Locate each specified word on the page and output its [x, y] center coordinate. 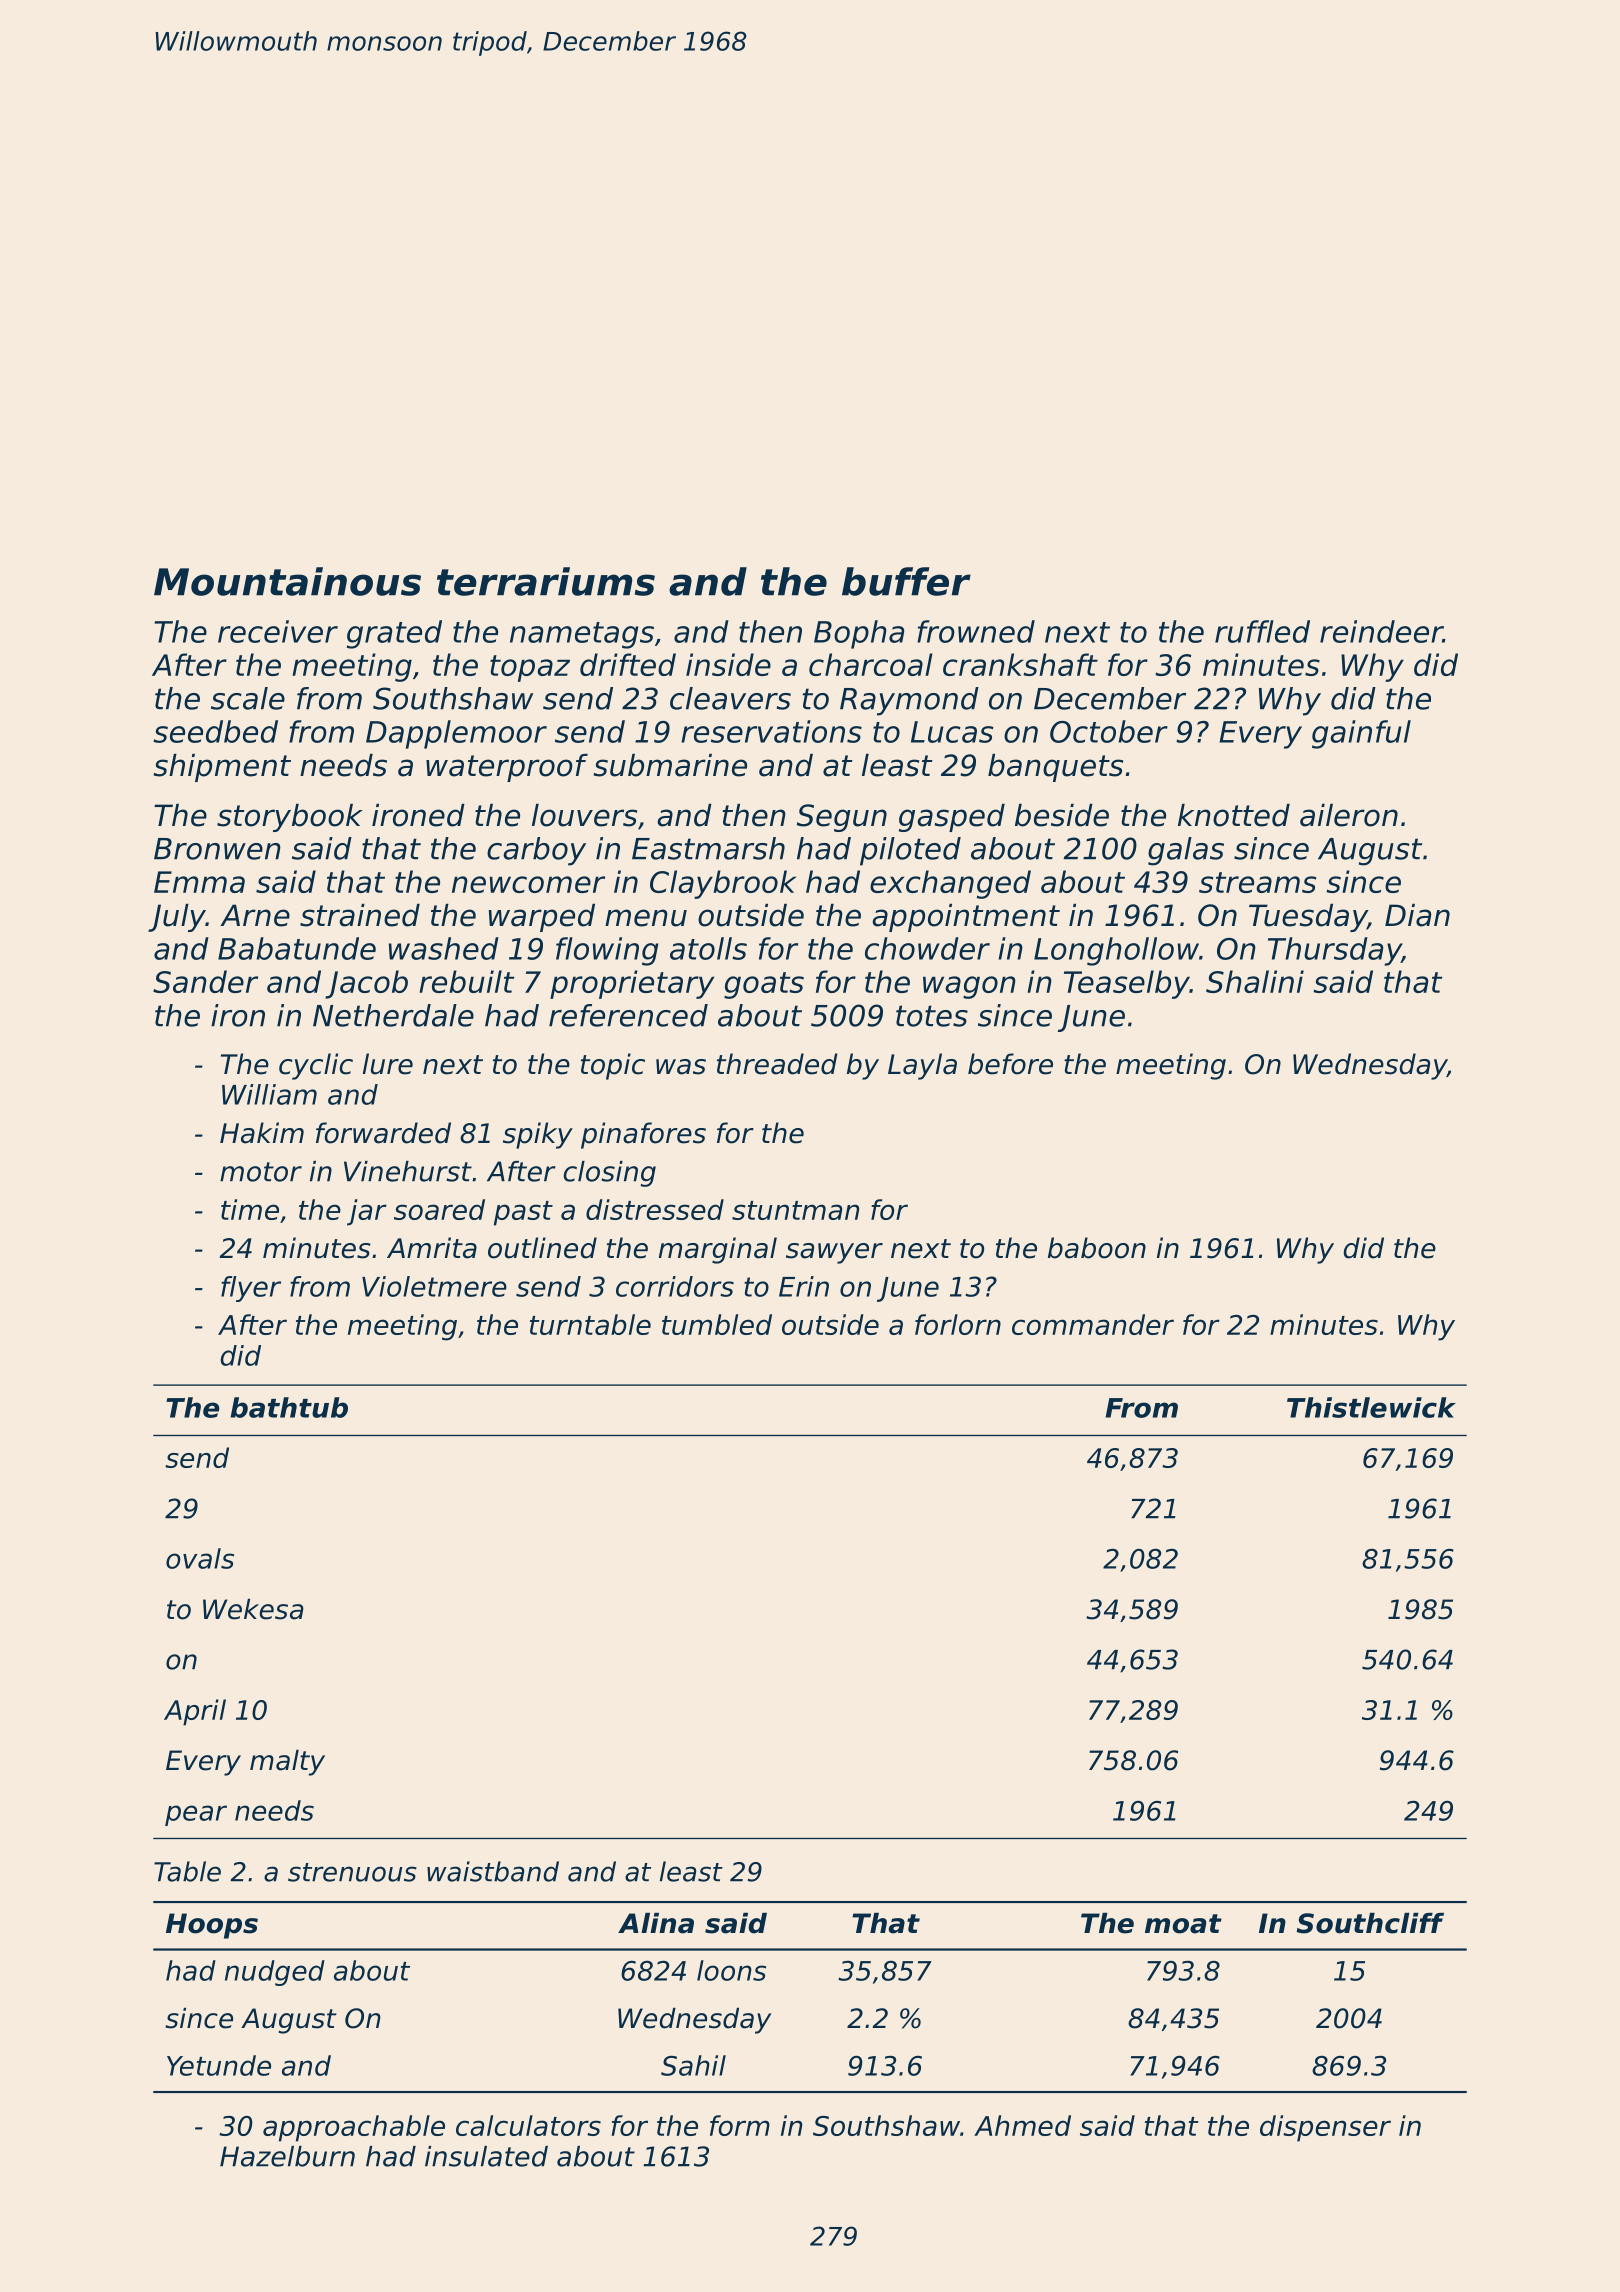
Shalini [1255, 981]
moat [1183, 1924]
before [1010, 1064]
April [195, 1712]
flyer [251, 1289]
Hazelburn [287, 2156]
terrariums [546, 581]
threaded [777, 1064]
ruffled [1262, 631]
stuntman [795, 1210]
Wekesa [253, 1609]
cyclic [316, 1066]
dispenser [1325, 2128]
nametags [582, 635]
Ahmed [1022, 2125]
